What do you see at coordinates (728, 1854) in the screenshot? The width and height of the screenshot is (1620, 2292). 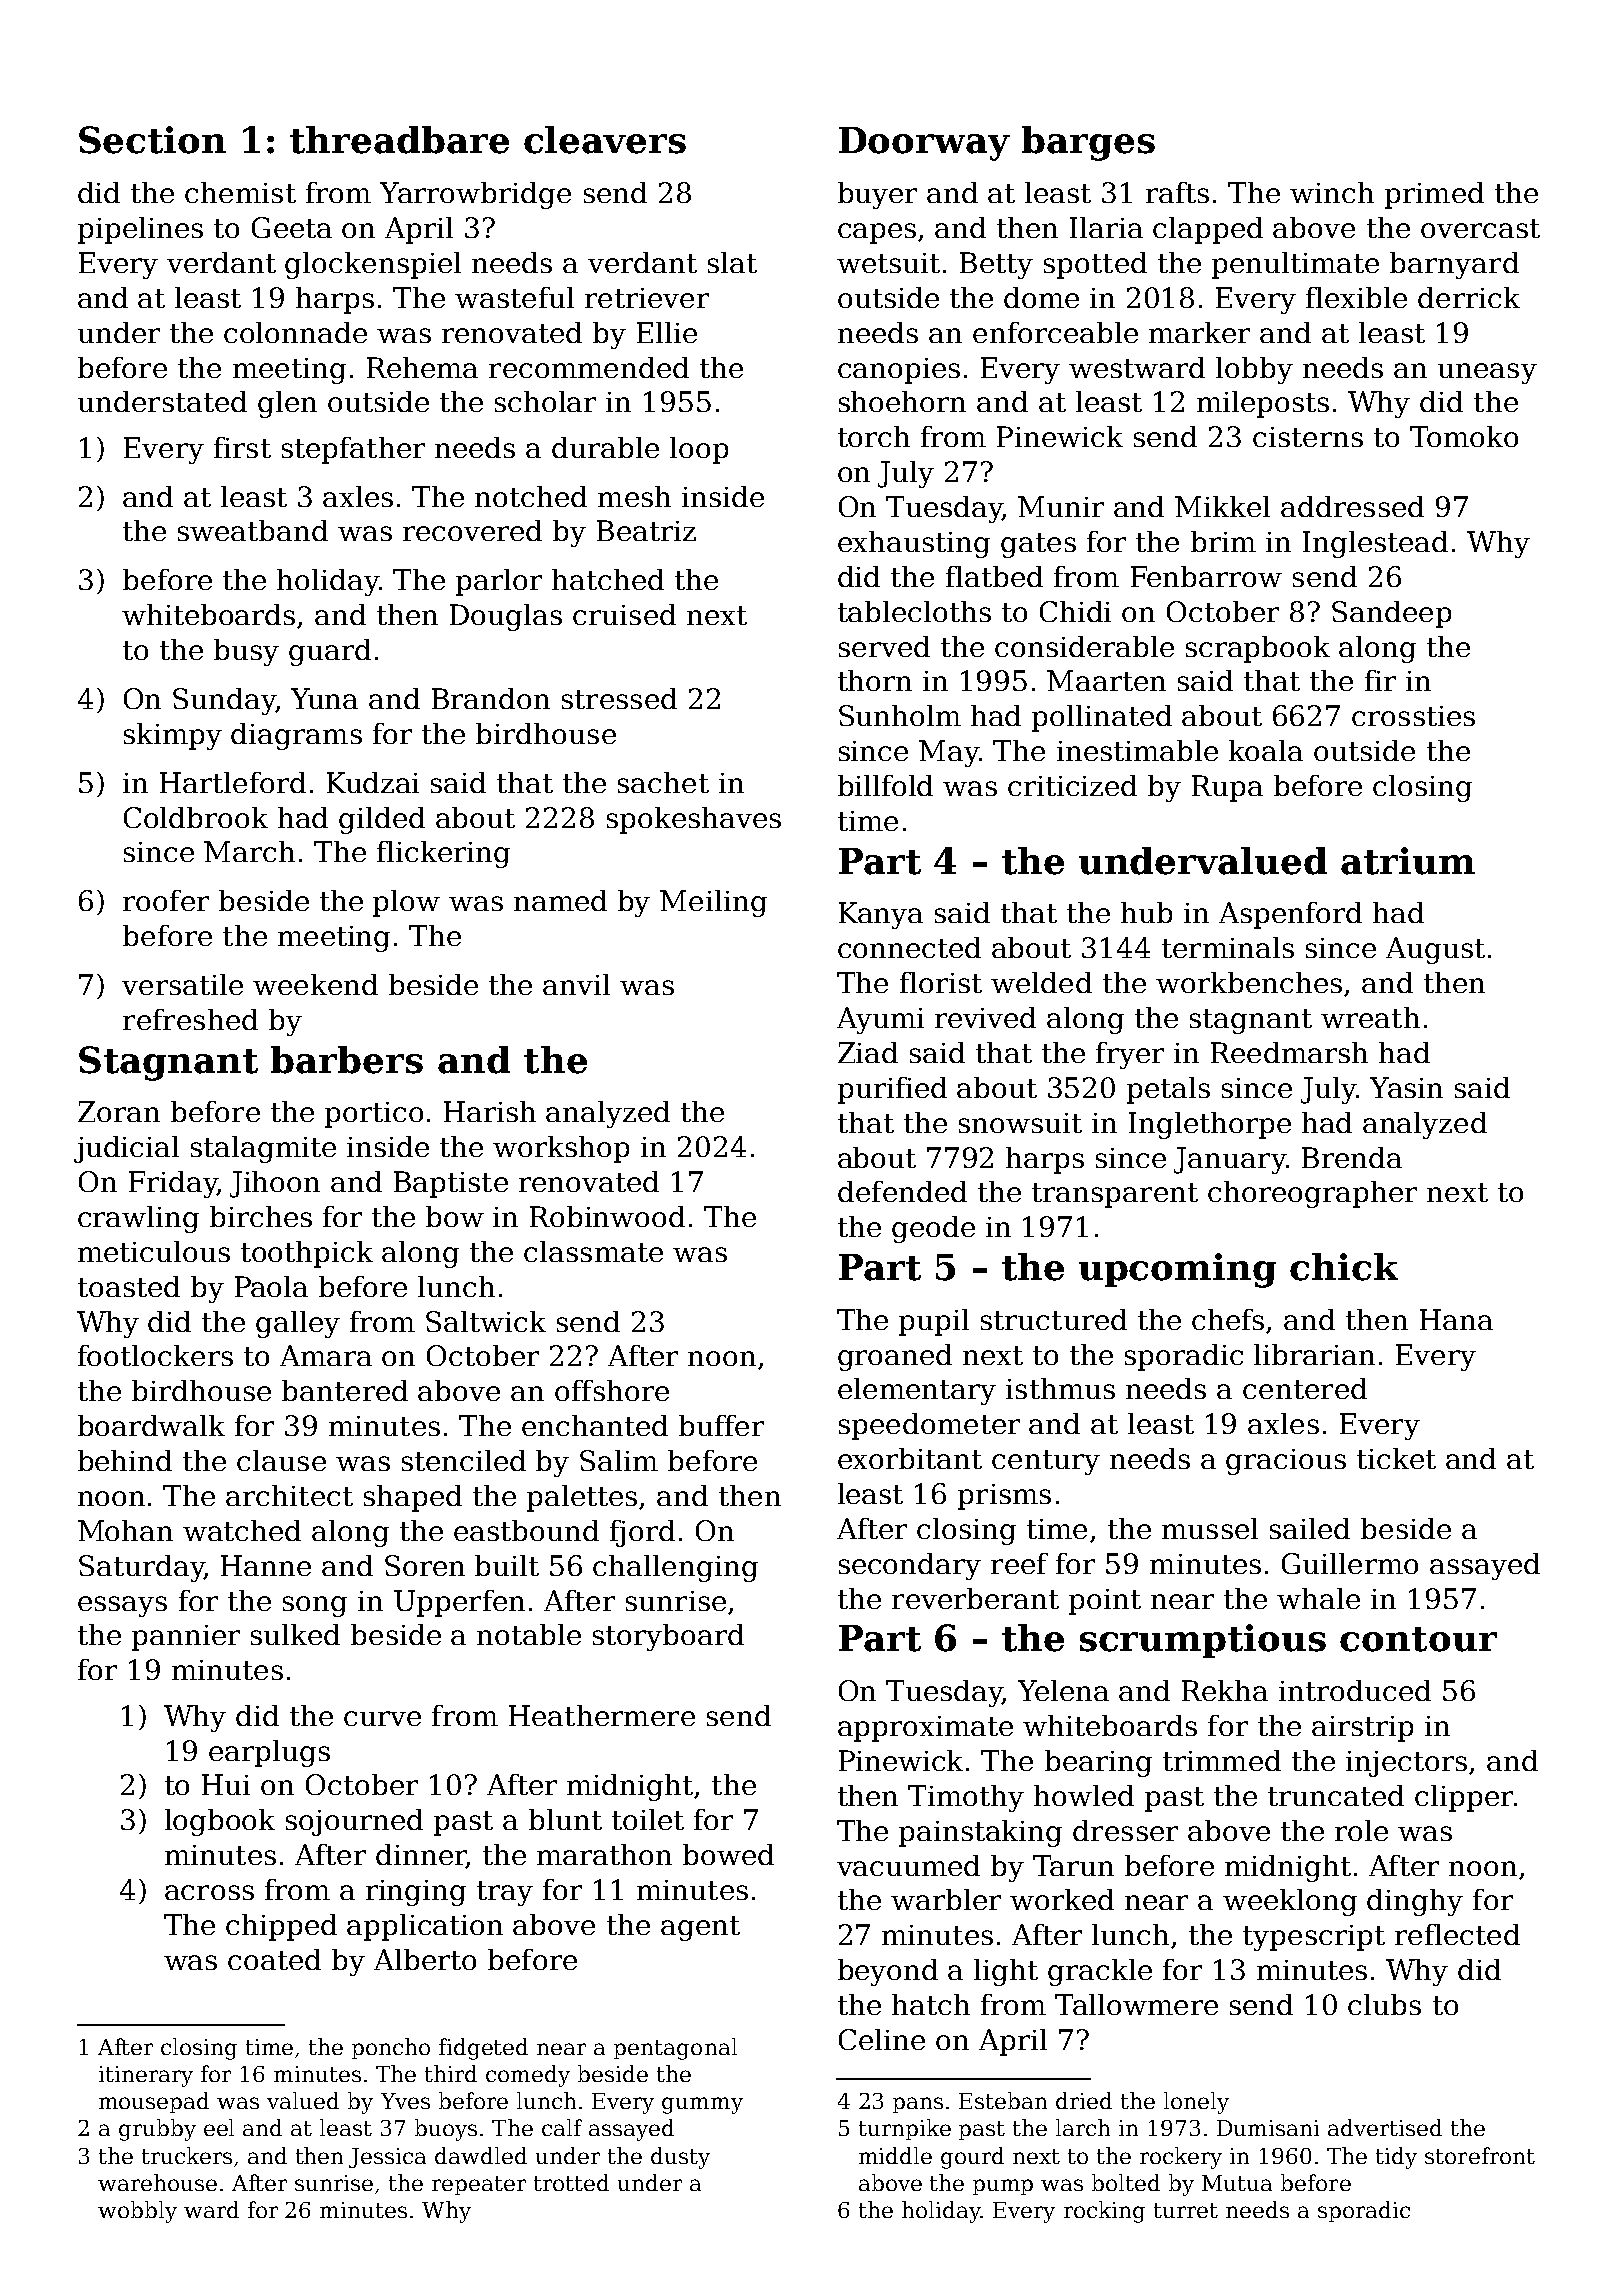 I see `bowed` at bounding box center [728, 1854].
